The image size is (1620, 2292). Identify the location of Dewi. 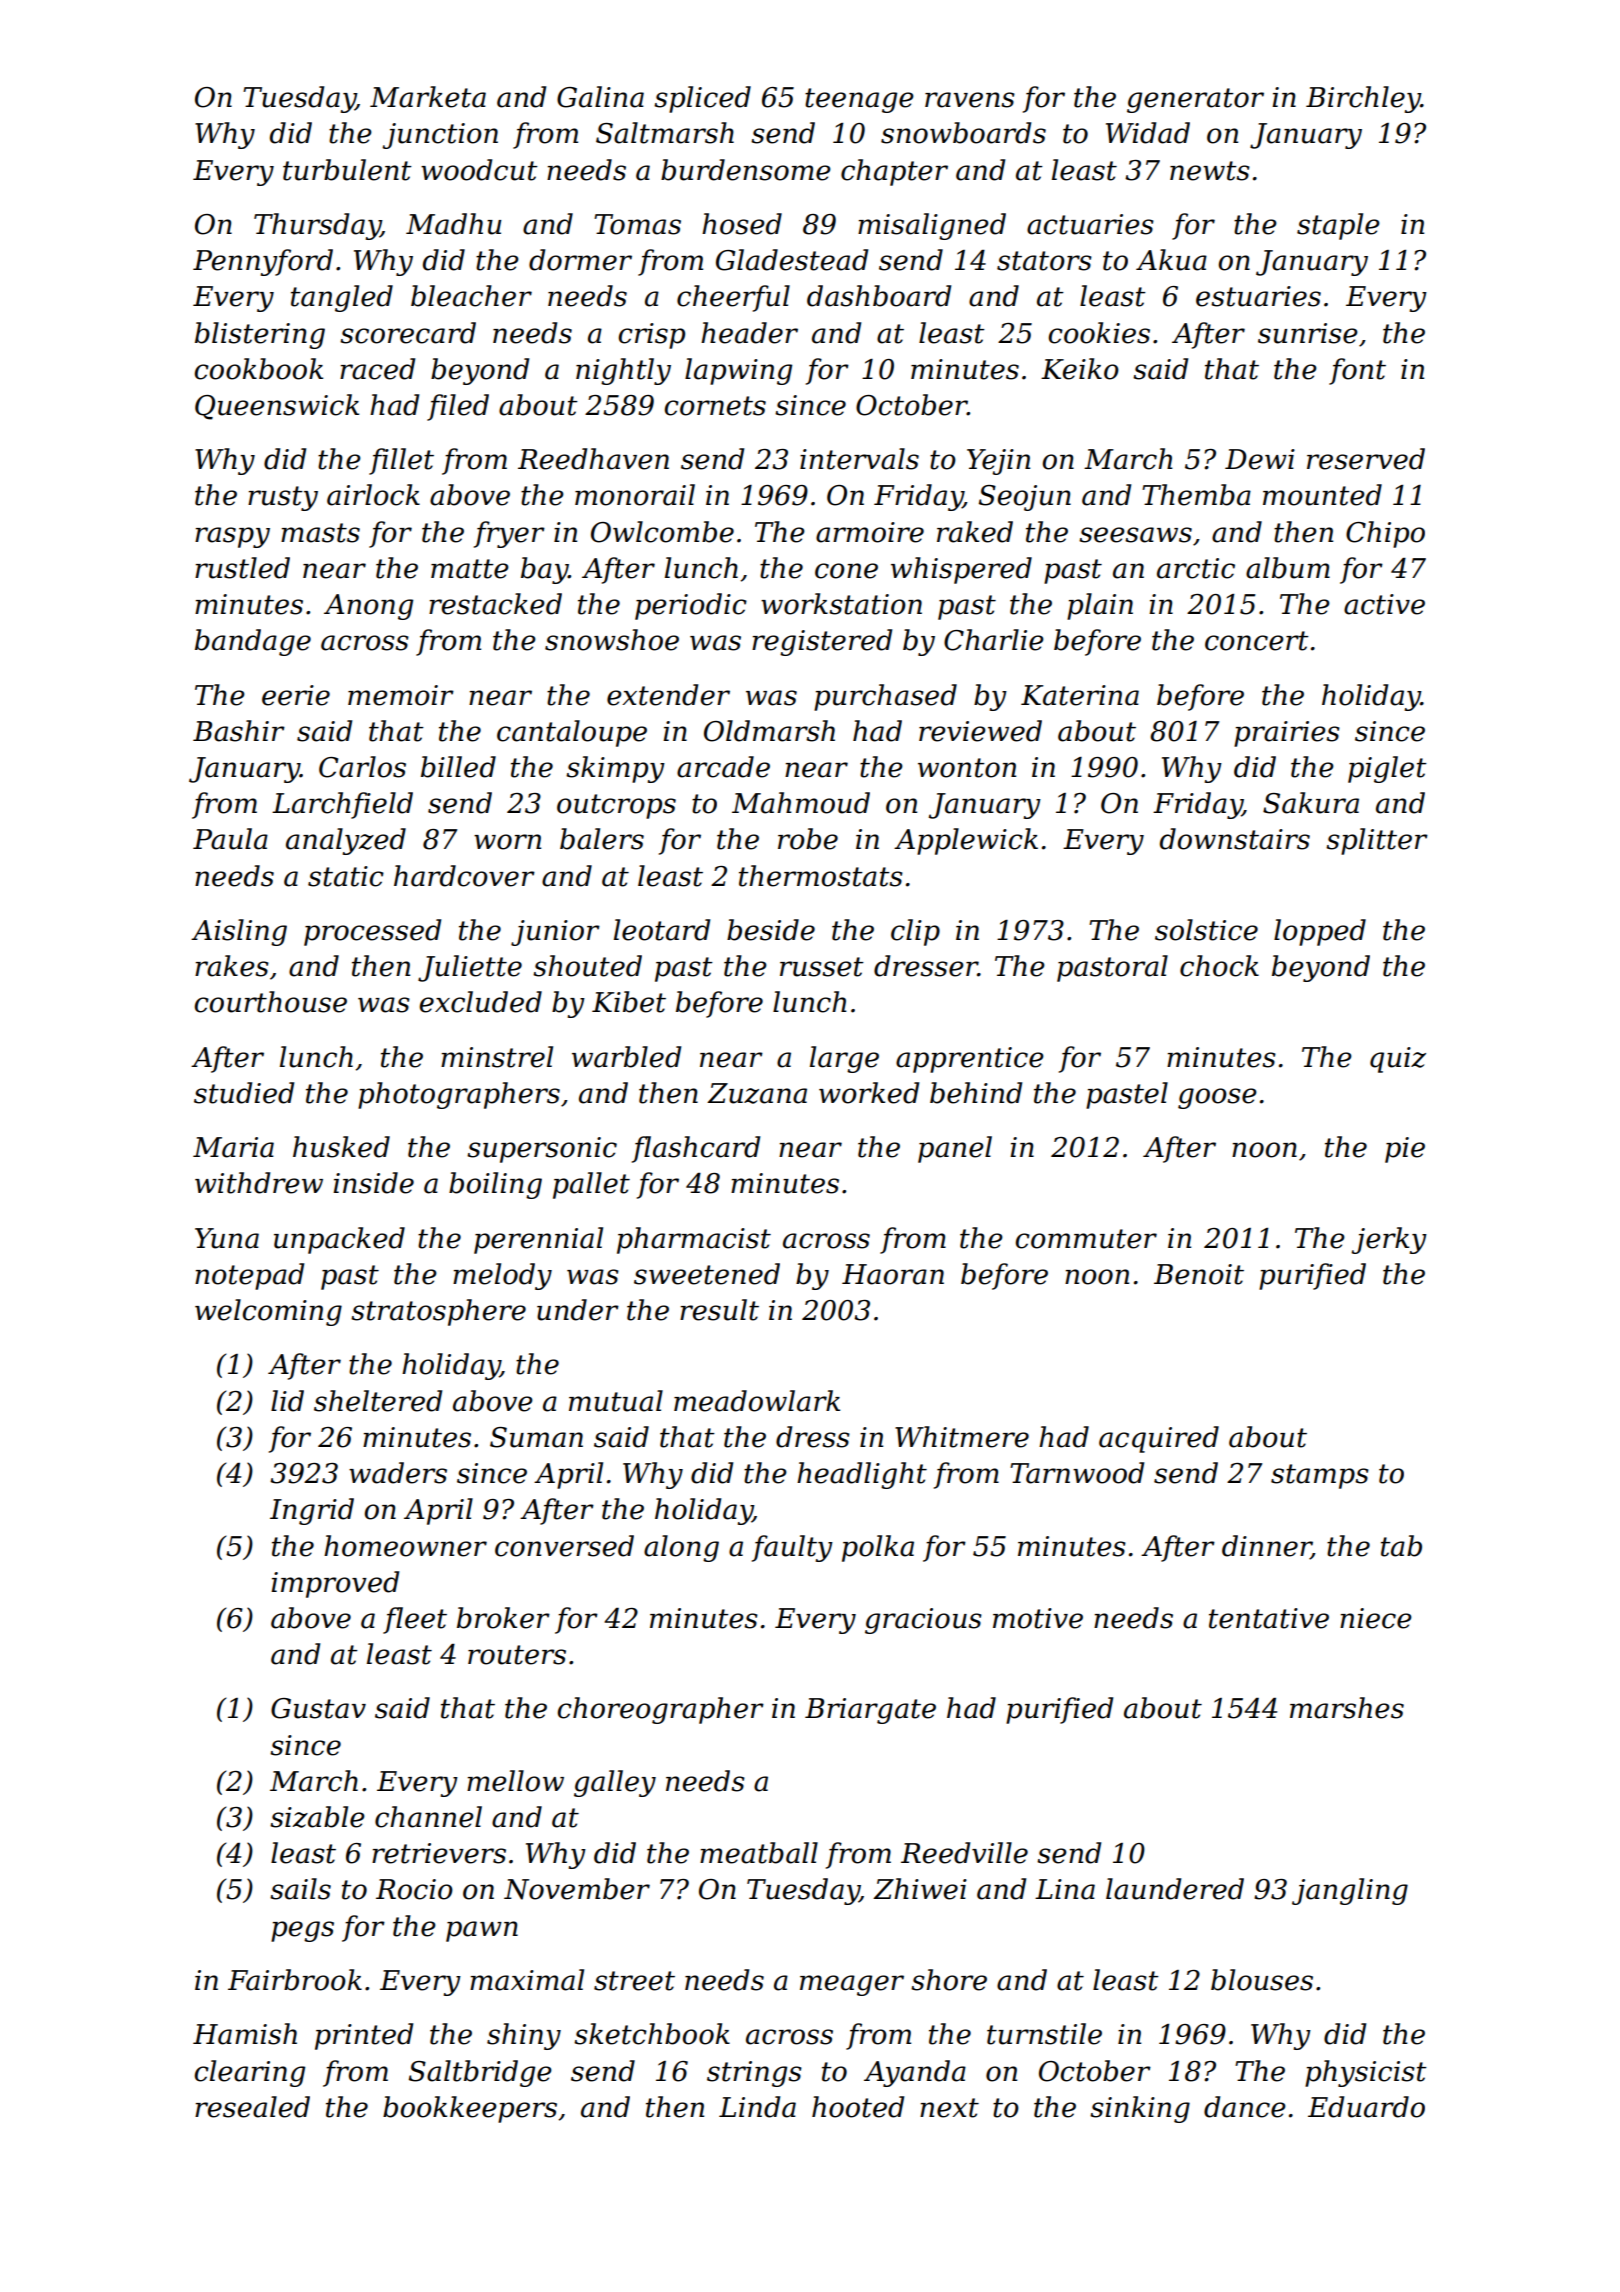
(1260, 459).
